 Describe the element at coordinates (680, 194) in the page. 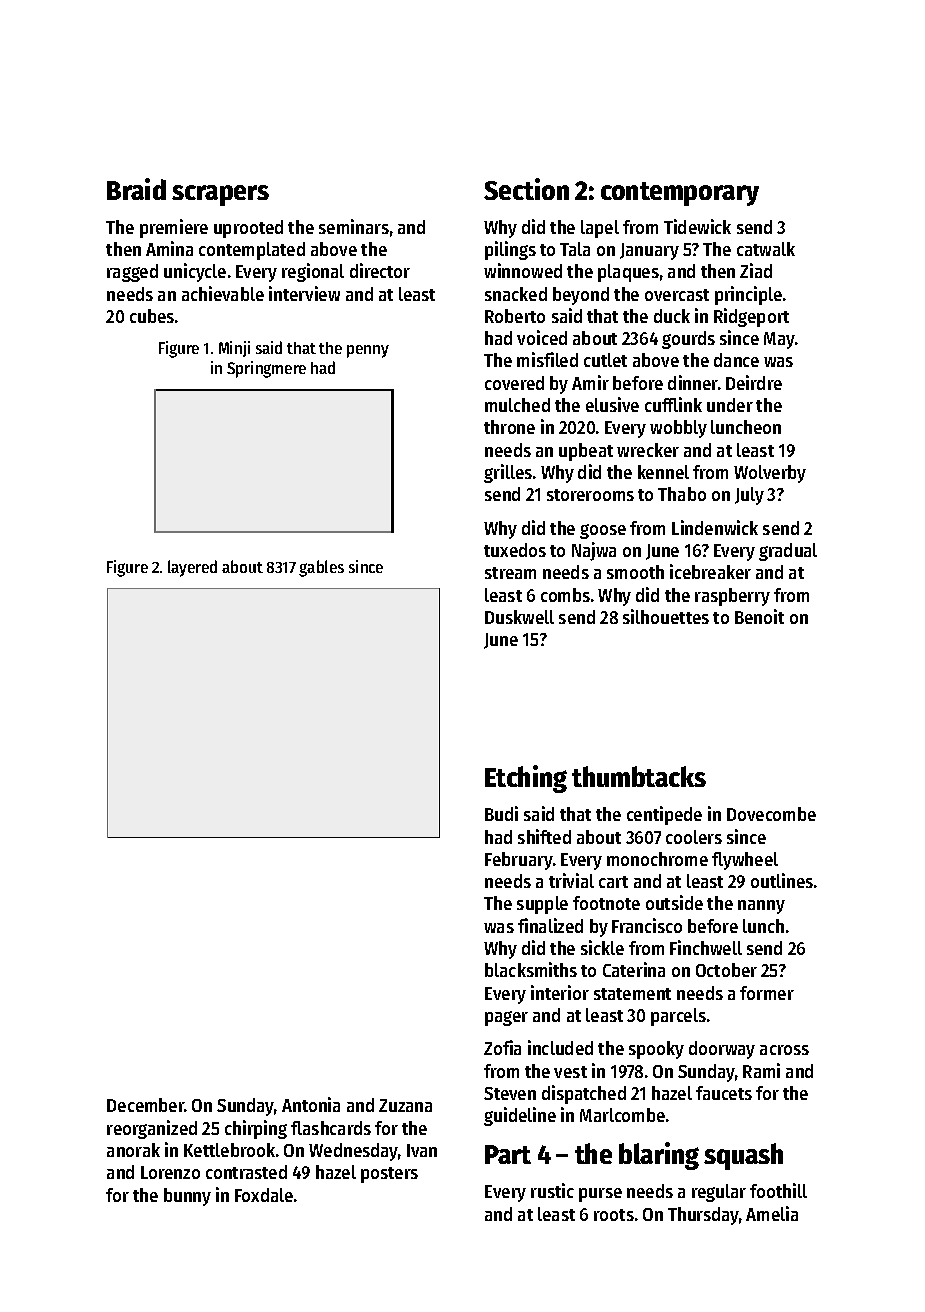

I see `contemporary` at that location.
